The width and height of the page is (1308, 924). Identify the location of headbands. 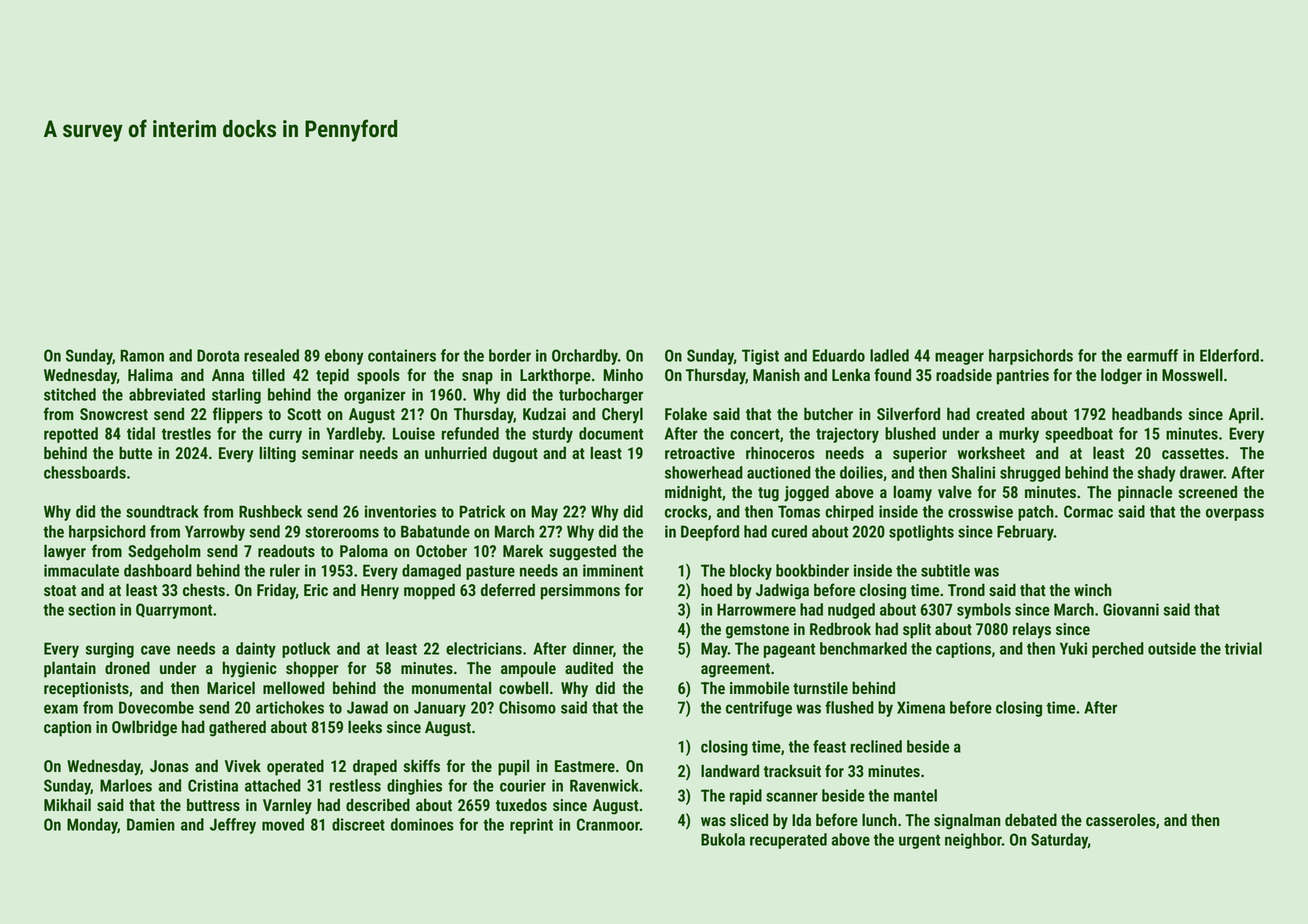
(1147, 413).
